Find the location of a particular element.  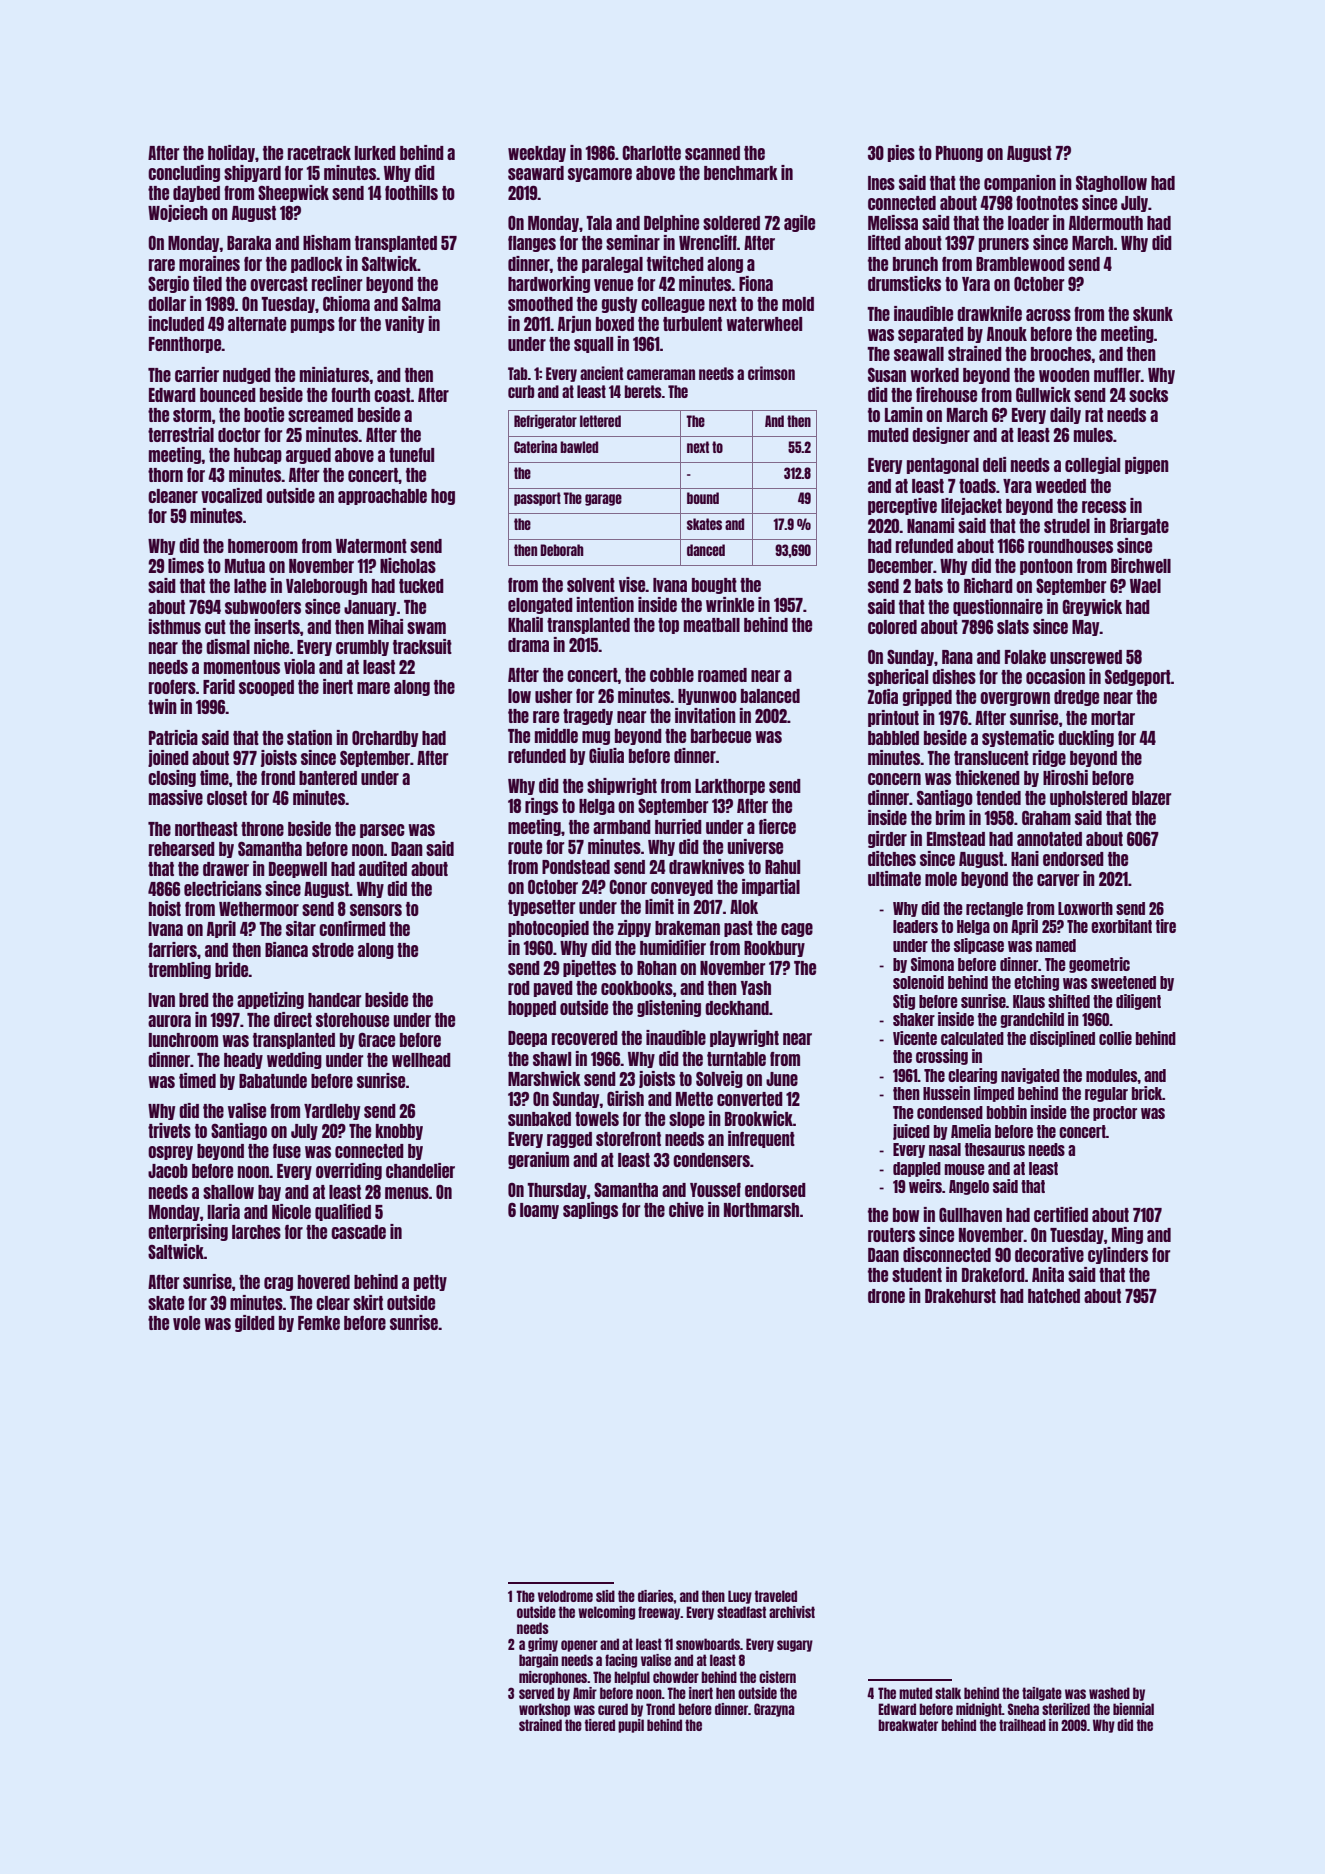

benchmark is located at coordinates (741, 173).
